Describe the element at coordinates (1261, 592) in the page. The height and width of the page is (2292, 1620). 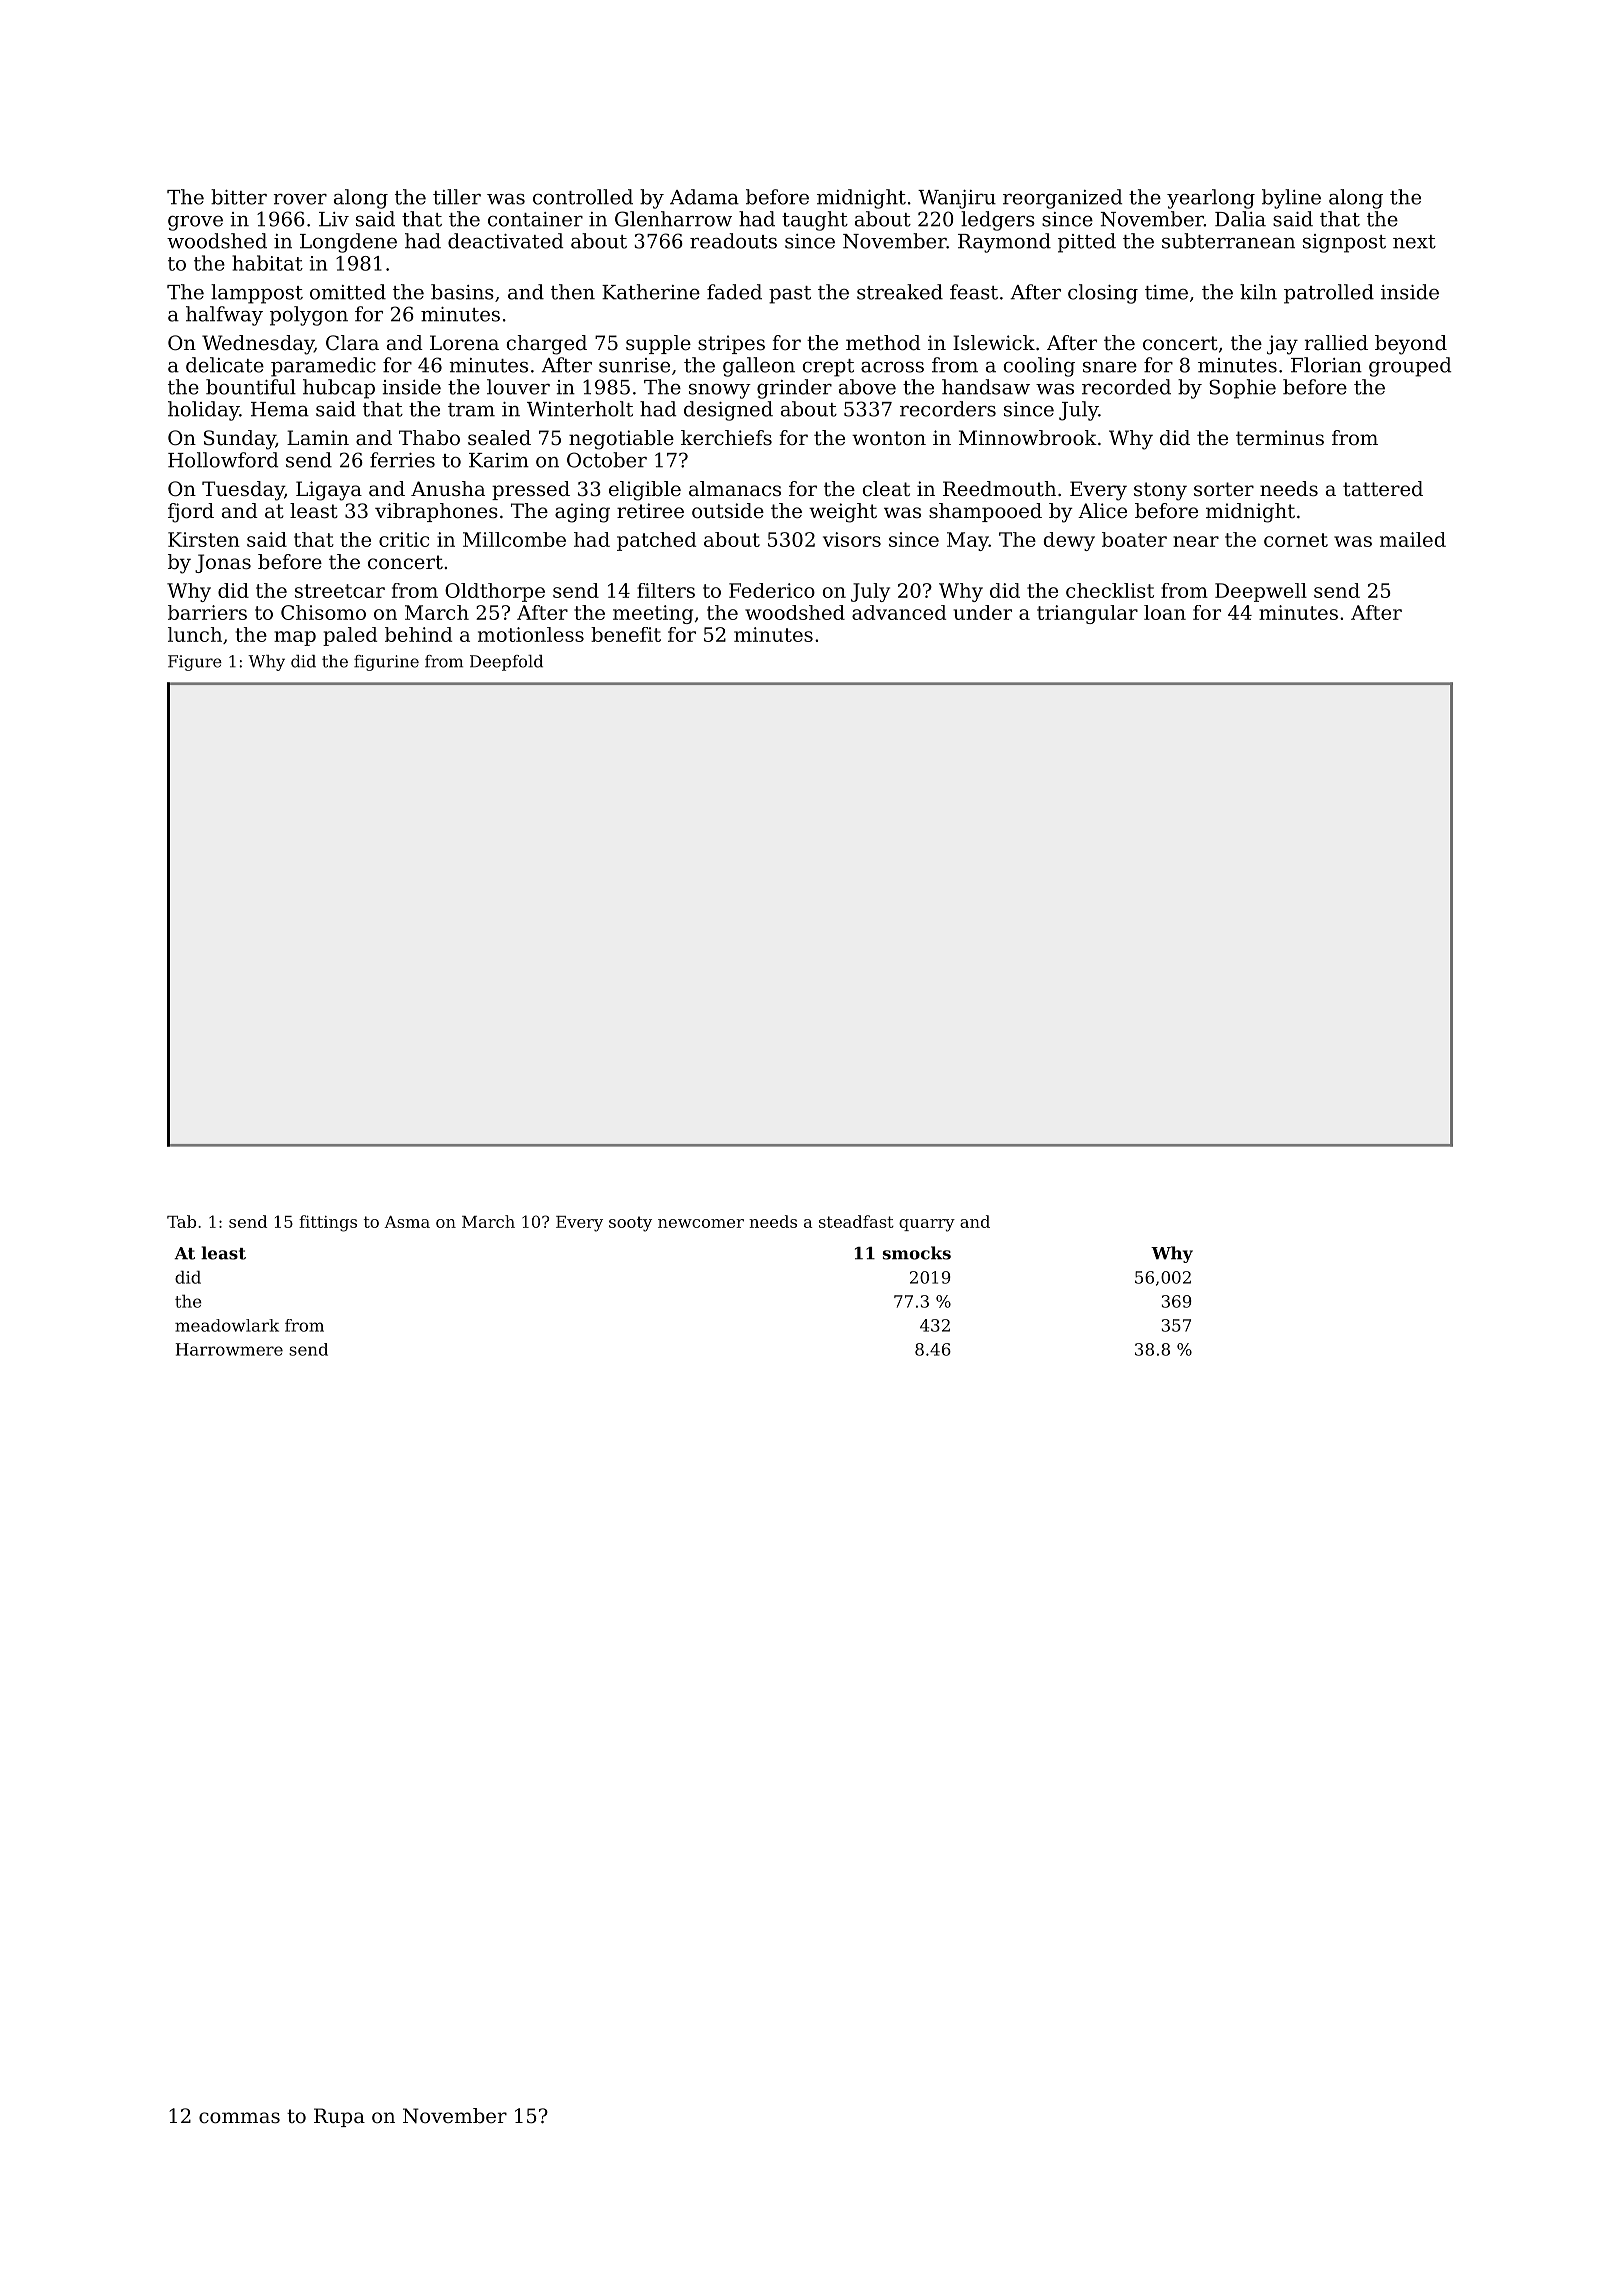
I see `Deepwell` at that location.
